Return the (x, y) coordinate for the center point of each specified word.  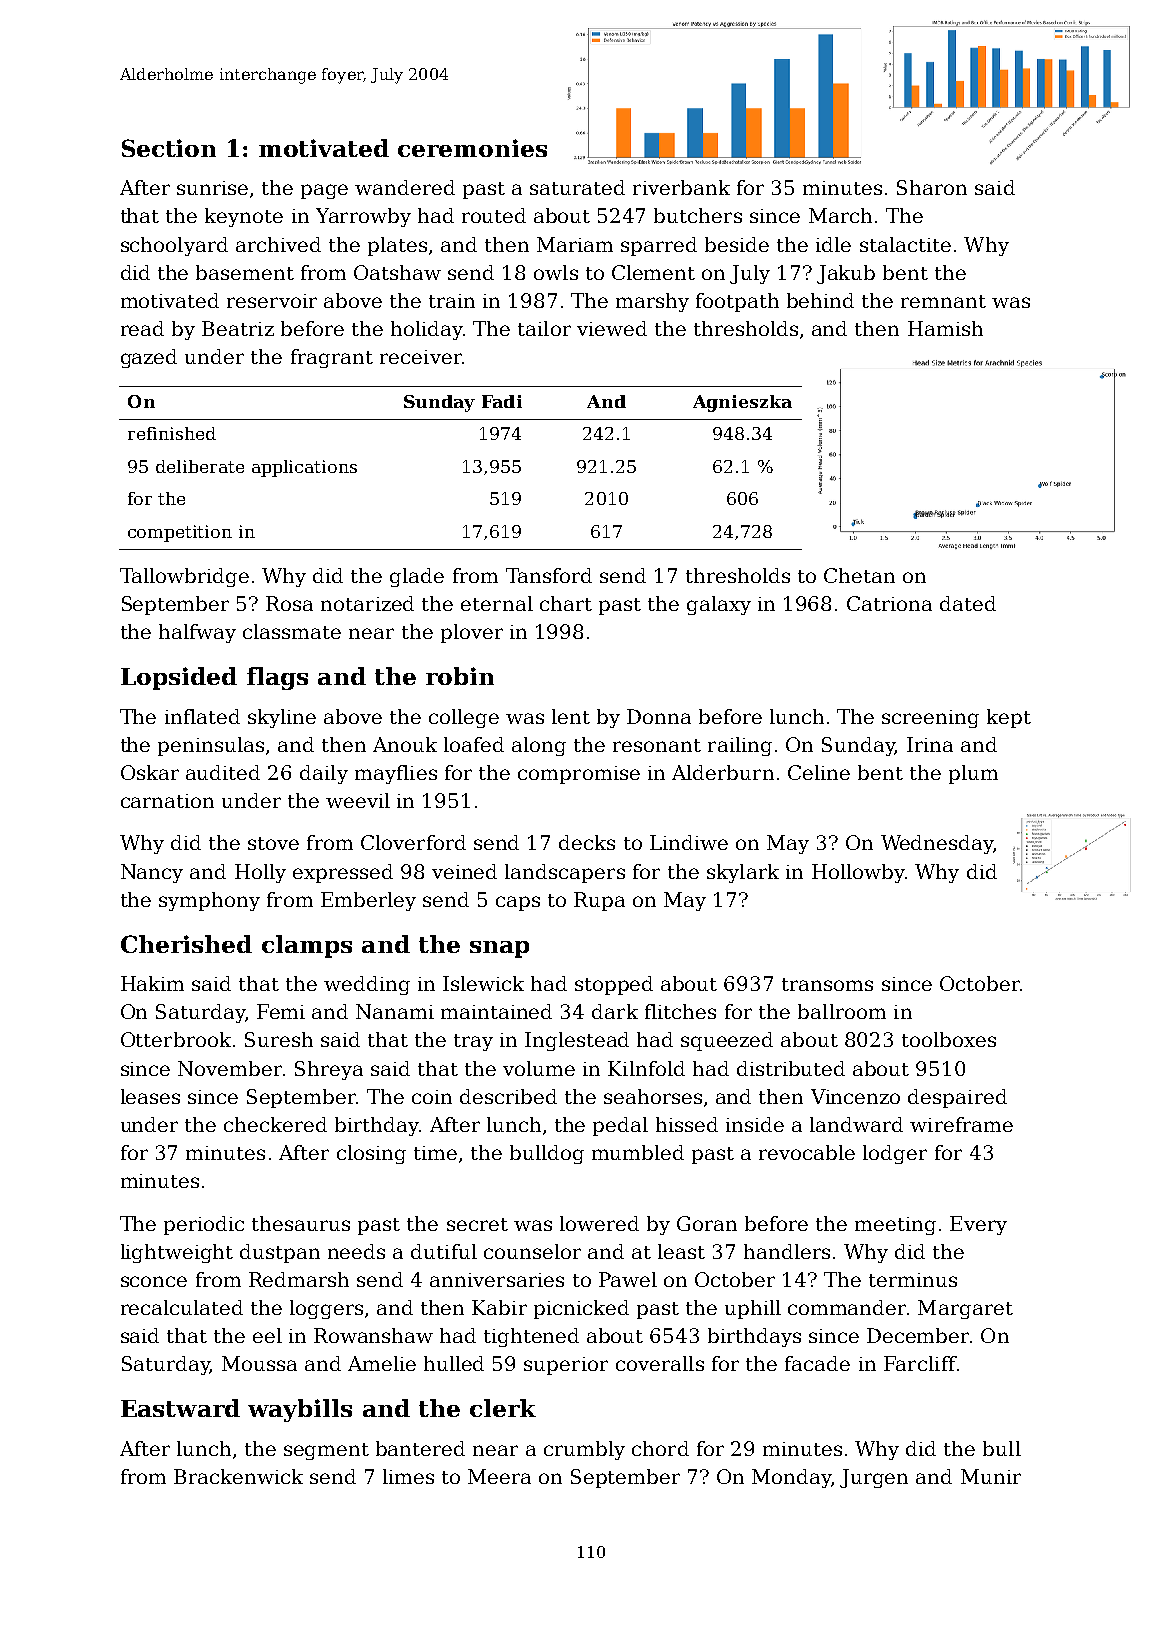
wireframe (961, 1124)
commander (847, 1307)
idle (833, 244)
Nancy (152, 873)
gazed (149, 358)
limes (408, 1476)
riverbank (681, 187)
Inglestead (577, 1041)
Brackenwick (238, 1476)
